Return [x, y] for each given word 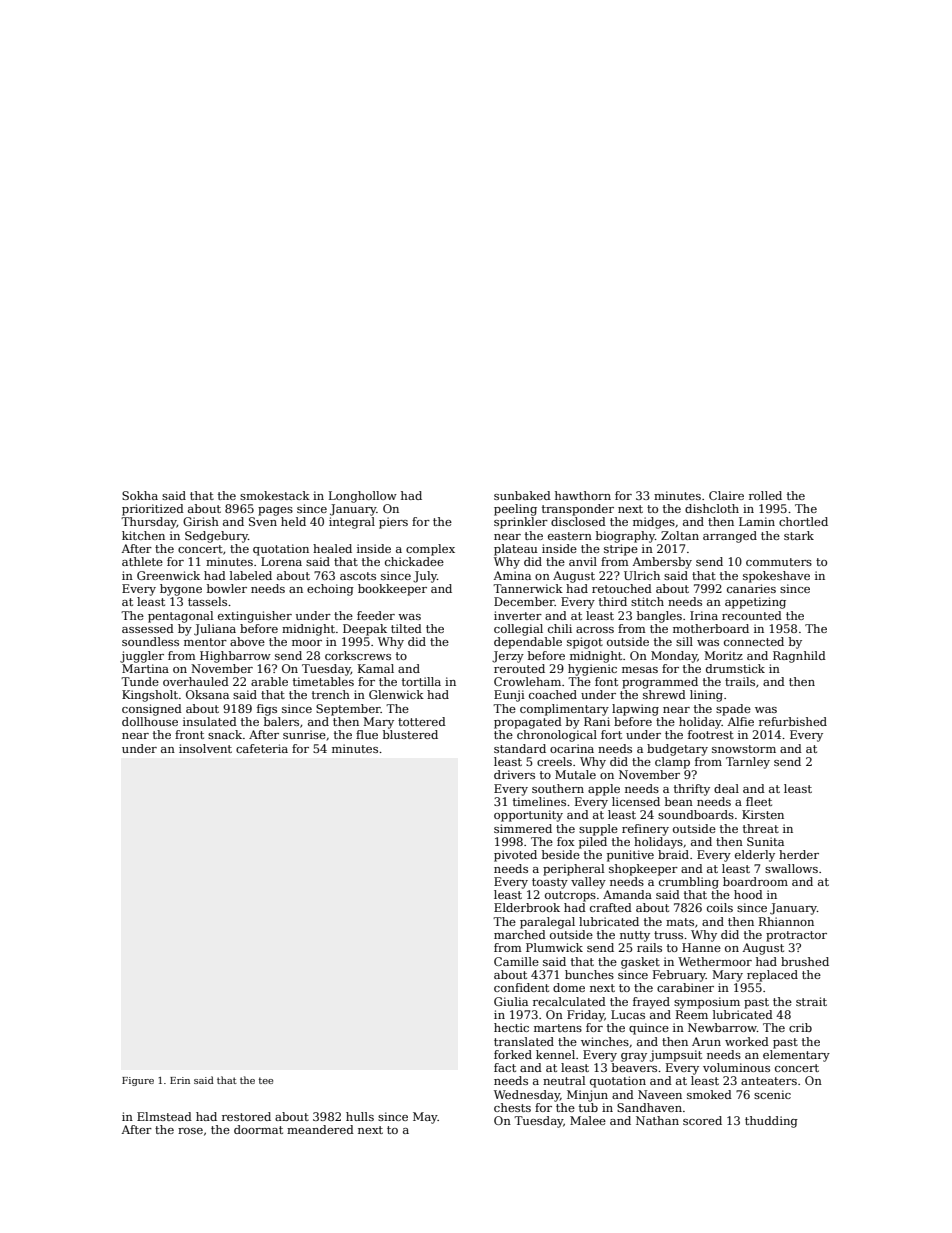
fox [566, 841]
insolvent [205, 748]
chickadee [414, 561]
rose [190, 1131]
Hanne [701, 947]
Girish [201, 521]
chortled [803, 521]
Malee [588, 1120]
